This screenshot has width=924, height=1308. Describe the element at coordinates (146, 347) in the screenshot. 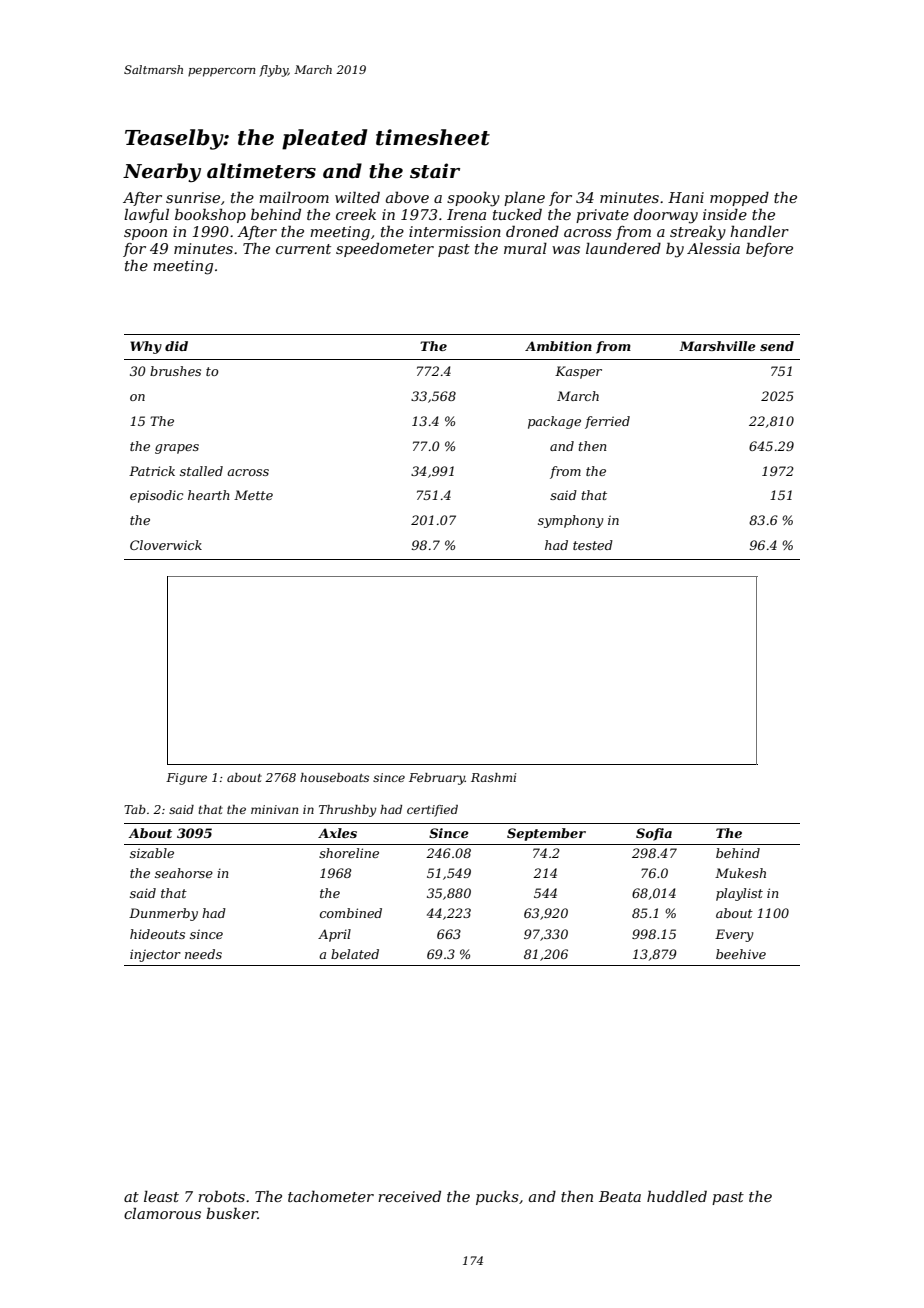

I see `Why` at that location.
